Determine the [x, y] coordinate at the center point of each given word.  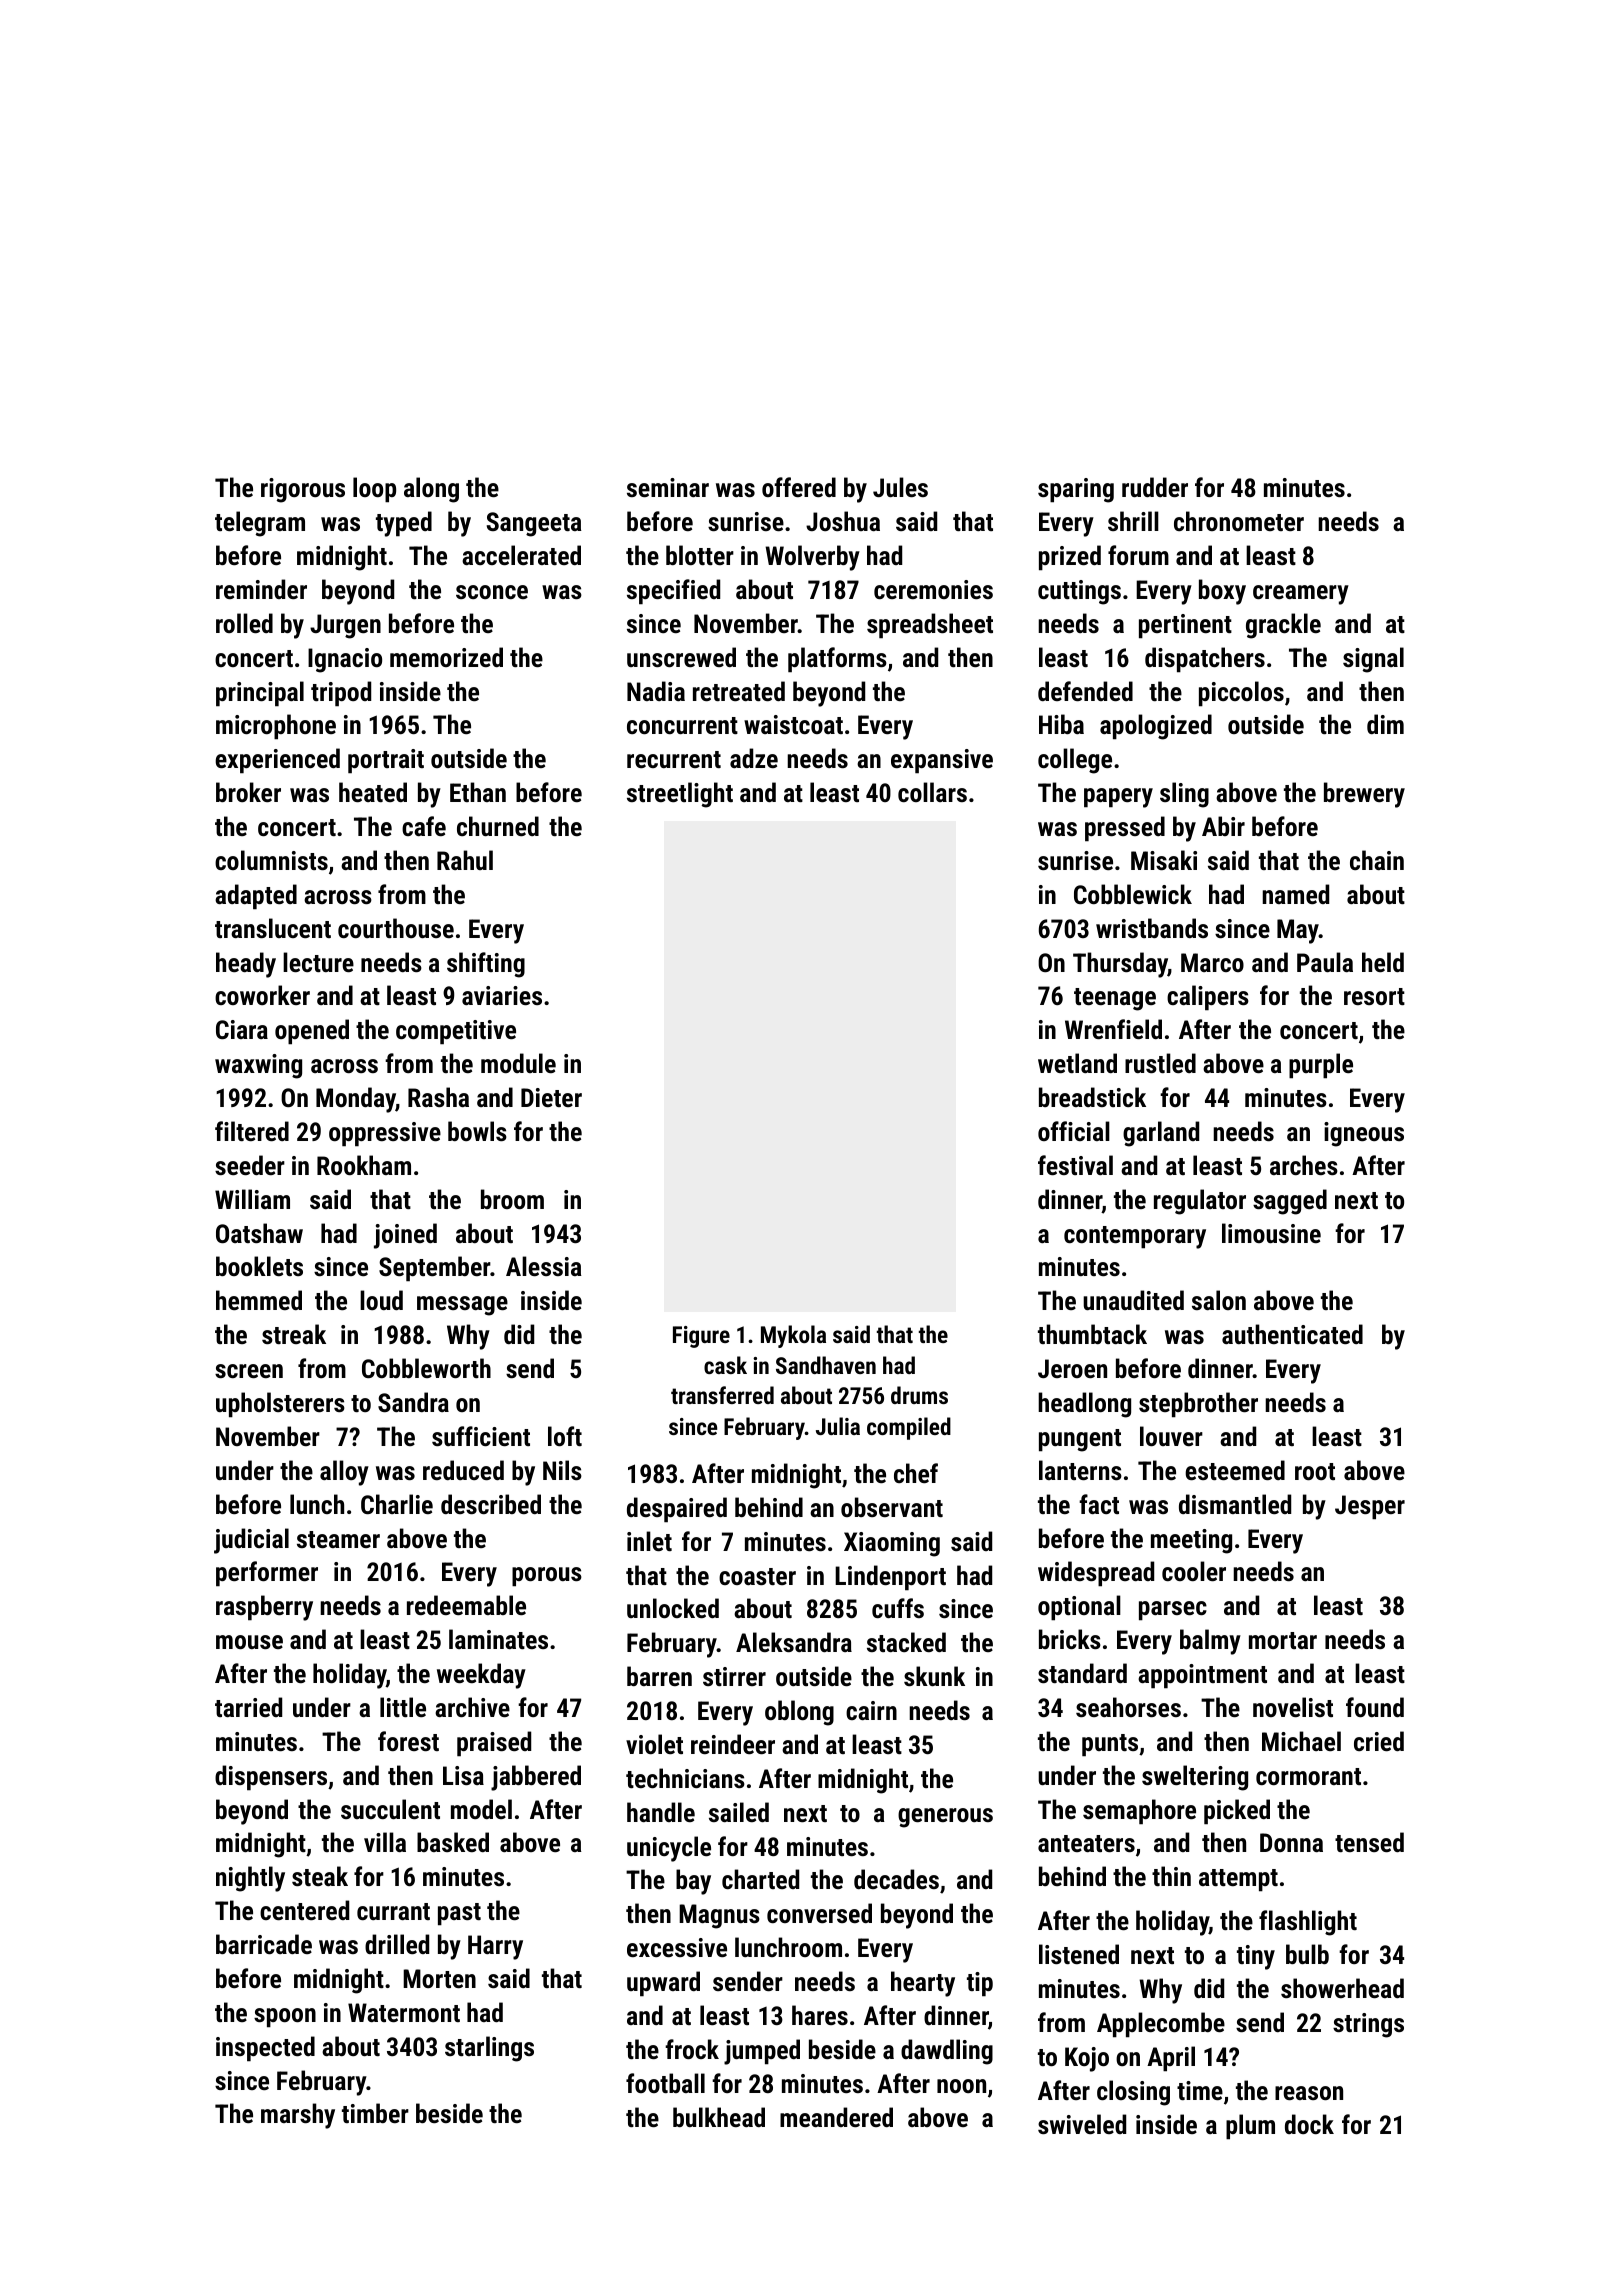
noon [961, 2086]
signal [1373, 660]
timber [375, 2113]
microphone [276, 727]
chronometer [1239, 521]
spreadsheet [930, 626]
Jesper [1370, 1507]
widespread [1096, 1574]
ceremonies [933, 589]
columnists [271, 860]
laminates [498, 1639]
